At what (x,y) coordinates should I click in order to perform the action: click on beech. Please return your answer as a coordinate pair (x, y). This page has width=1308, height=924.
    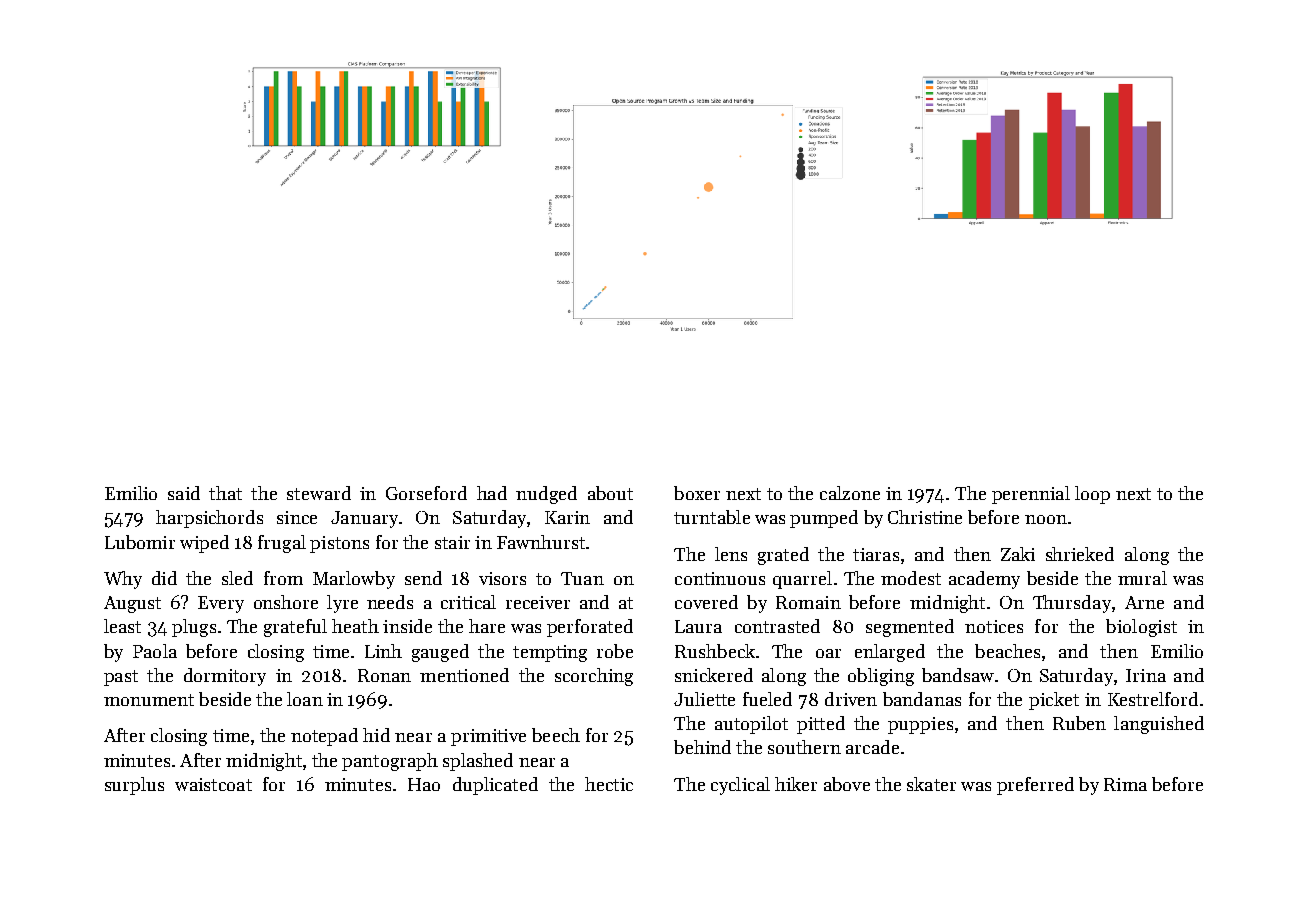
    Looking at the image, I should click on (556, 735).
